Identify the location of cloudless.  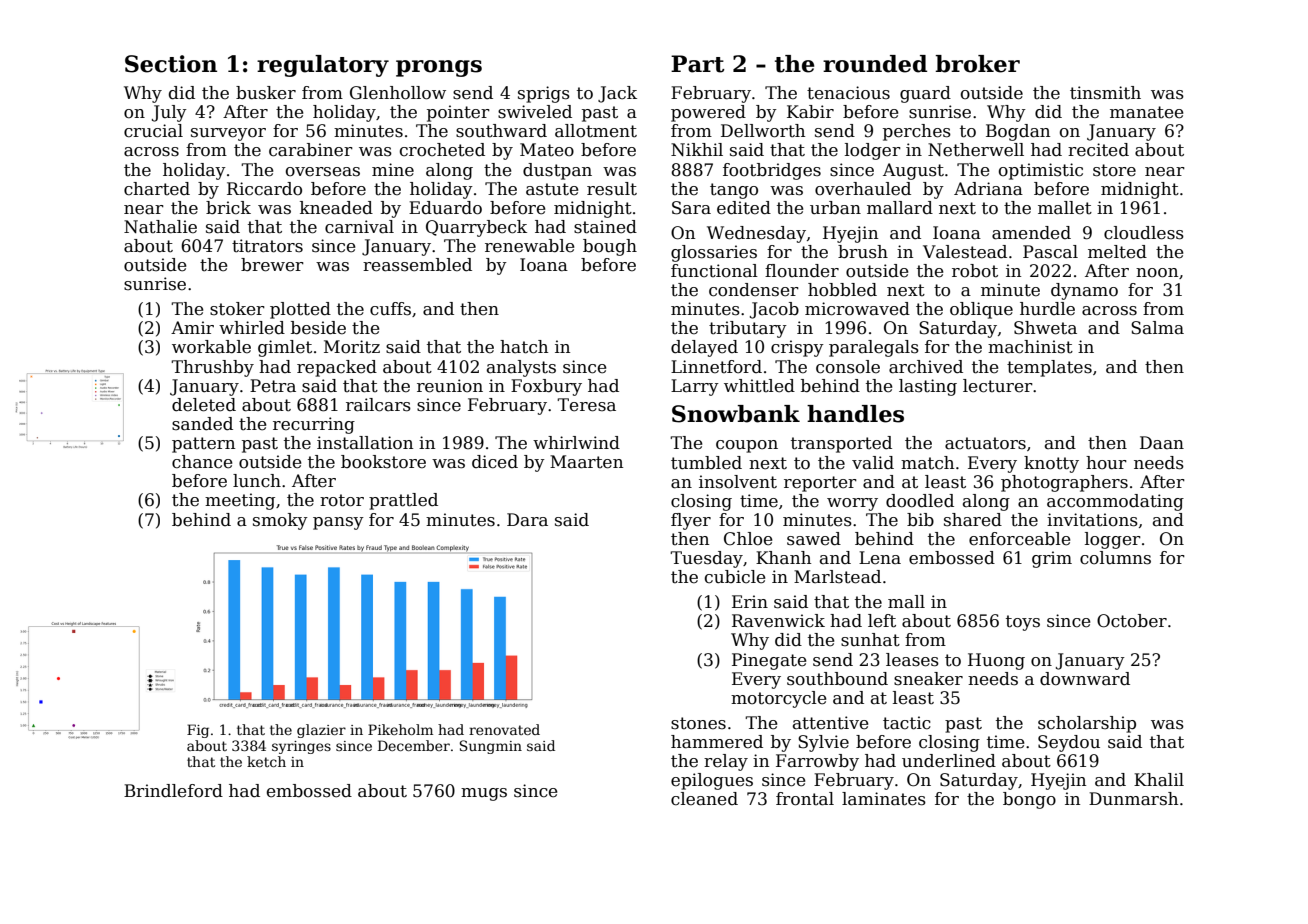
(1144, 233).
